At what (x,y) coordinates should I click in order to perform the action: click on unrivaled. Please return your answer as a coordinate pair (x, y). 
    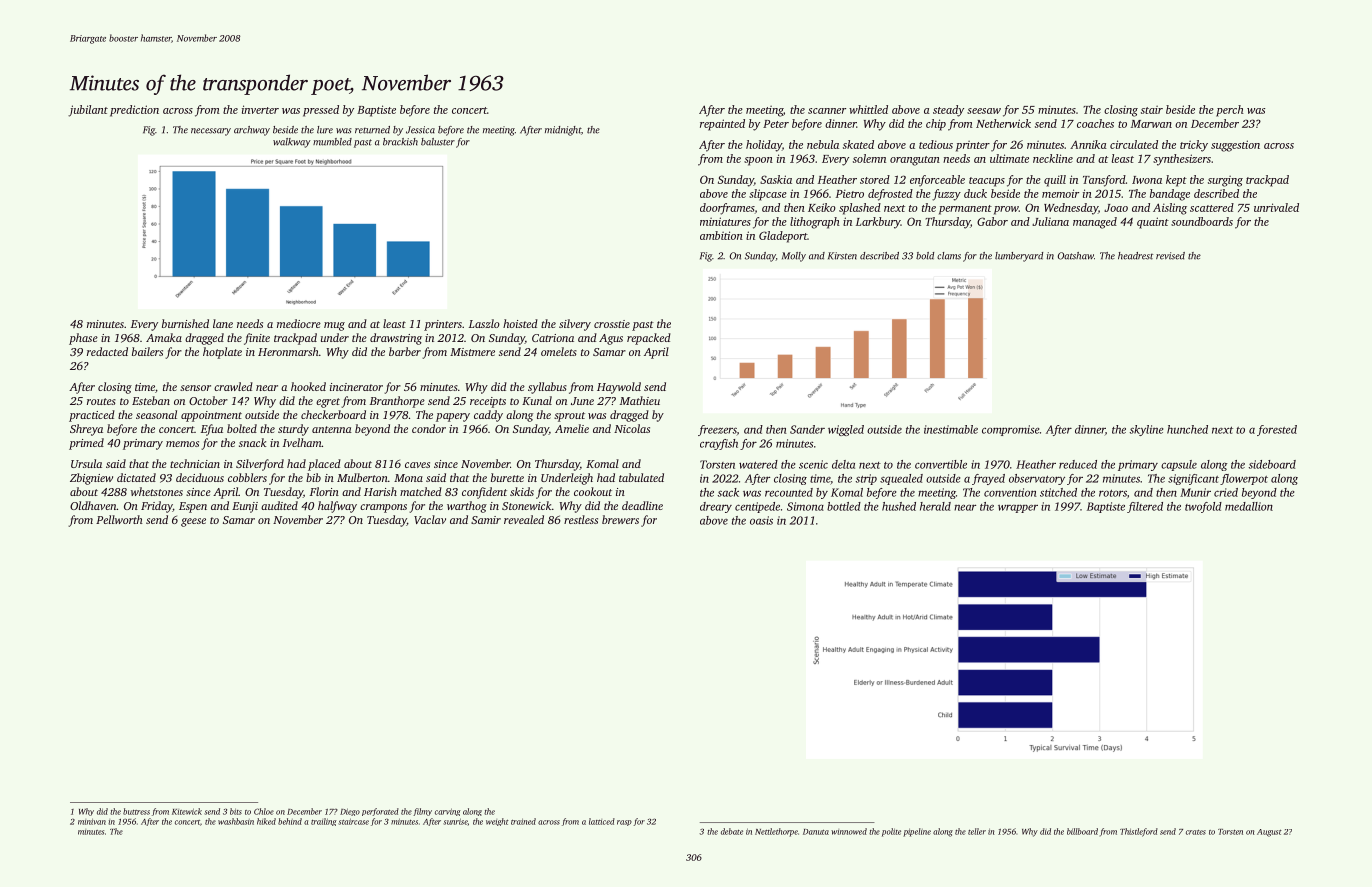
    Looking at the image, I should click on (1276, 207).
